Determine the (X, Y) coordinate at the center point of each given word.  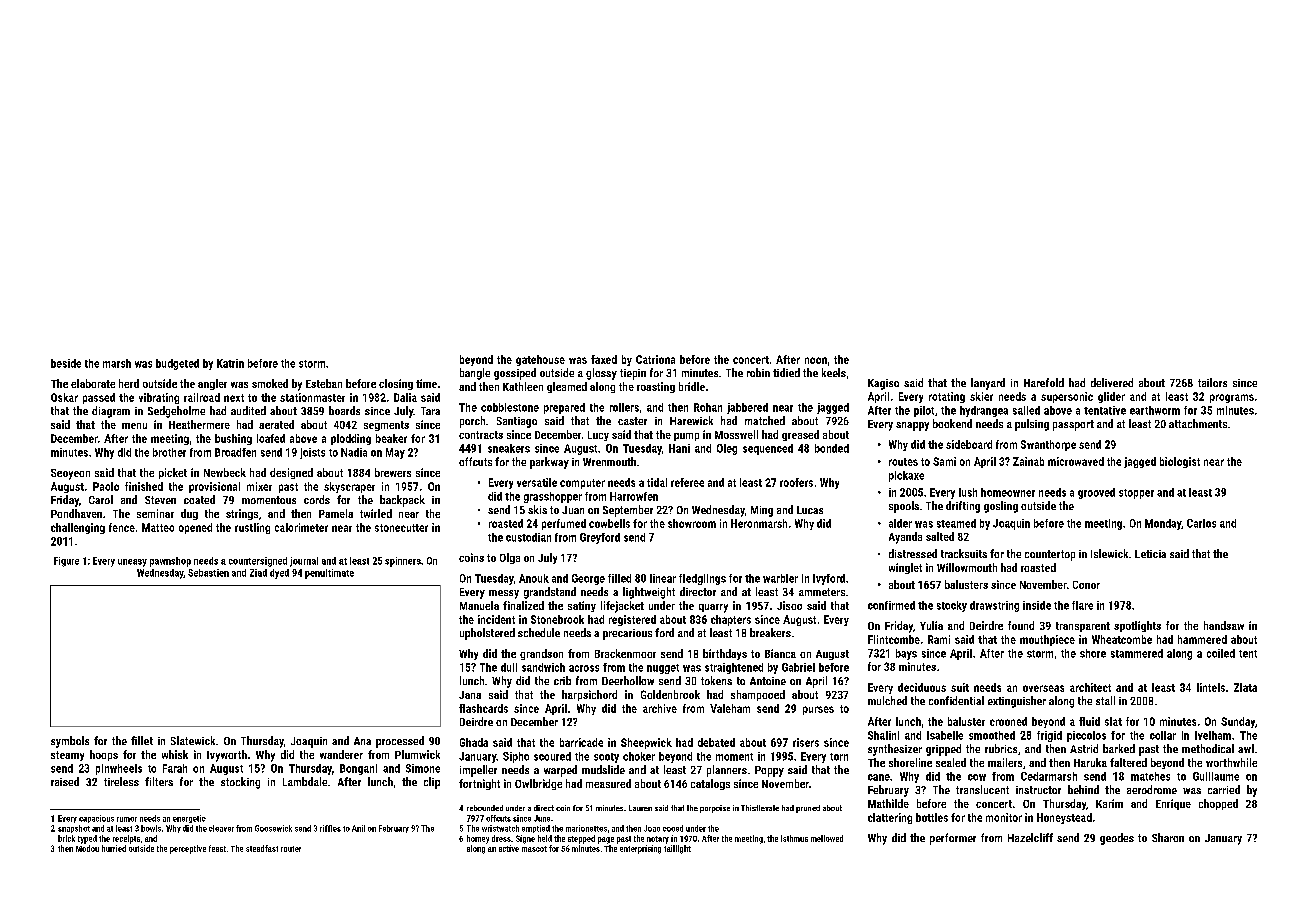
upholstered (487, 634)
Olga (510, 558)
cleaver (221, 828)
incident (496, 619)
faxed (604, 359)
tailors (1212, 382)
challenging (78, 528)
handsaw (1224, 625)
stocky (952, 606)
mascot (534, 849)
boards (344, 410)
